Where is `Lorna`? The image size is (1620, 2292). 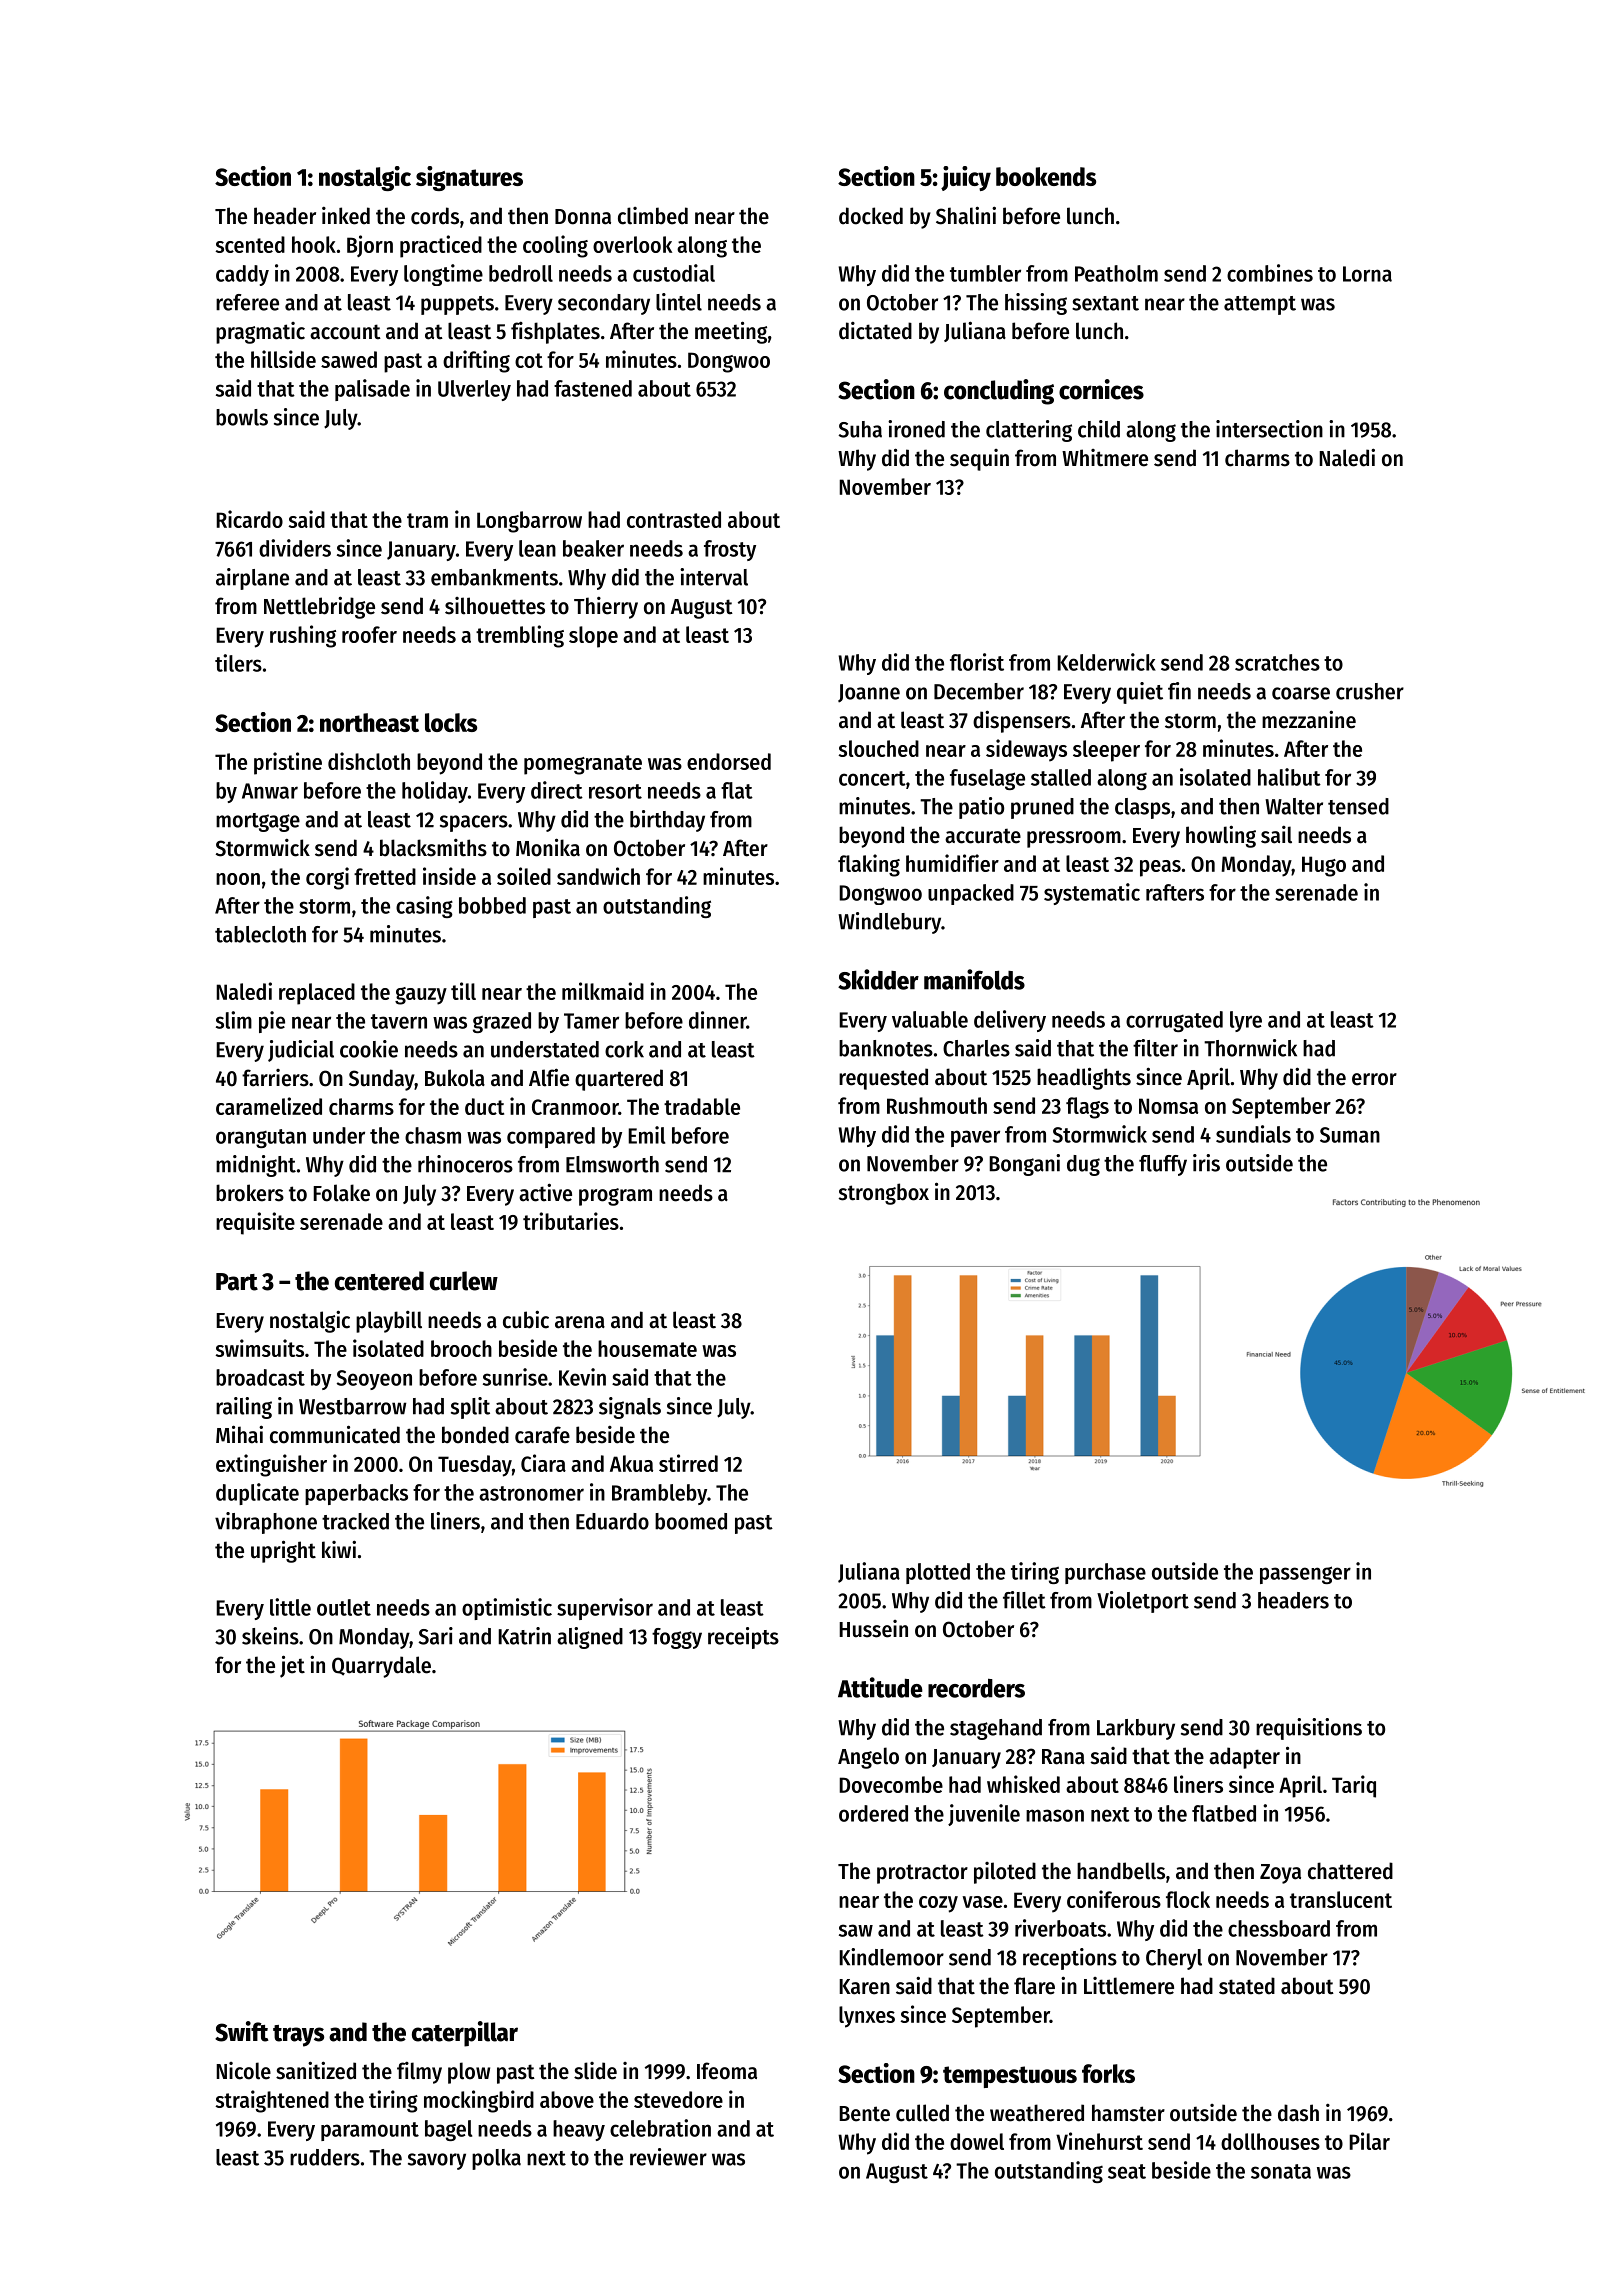
Lorna is located at coordinates (1367, 274).
